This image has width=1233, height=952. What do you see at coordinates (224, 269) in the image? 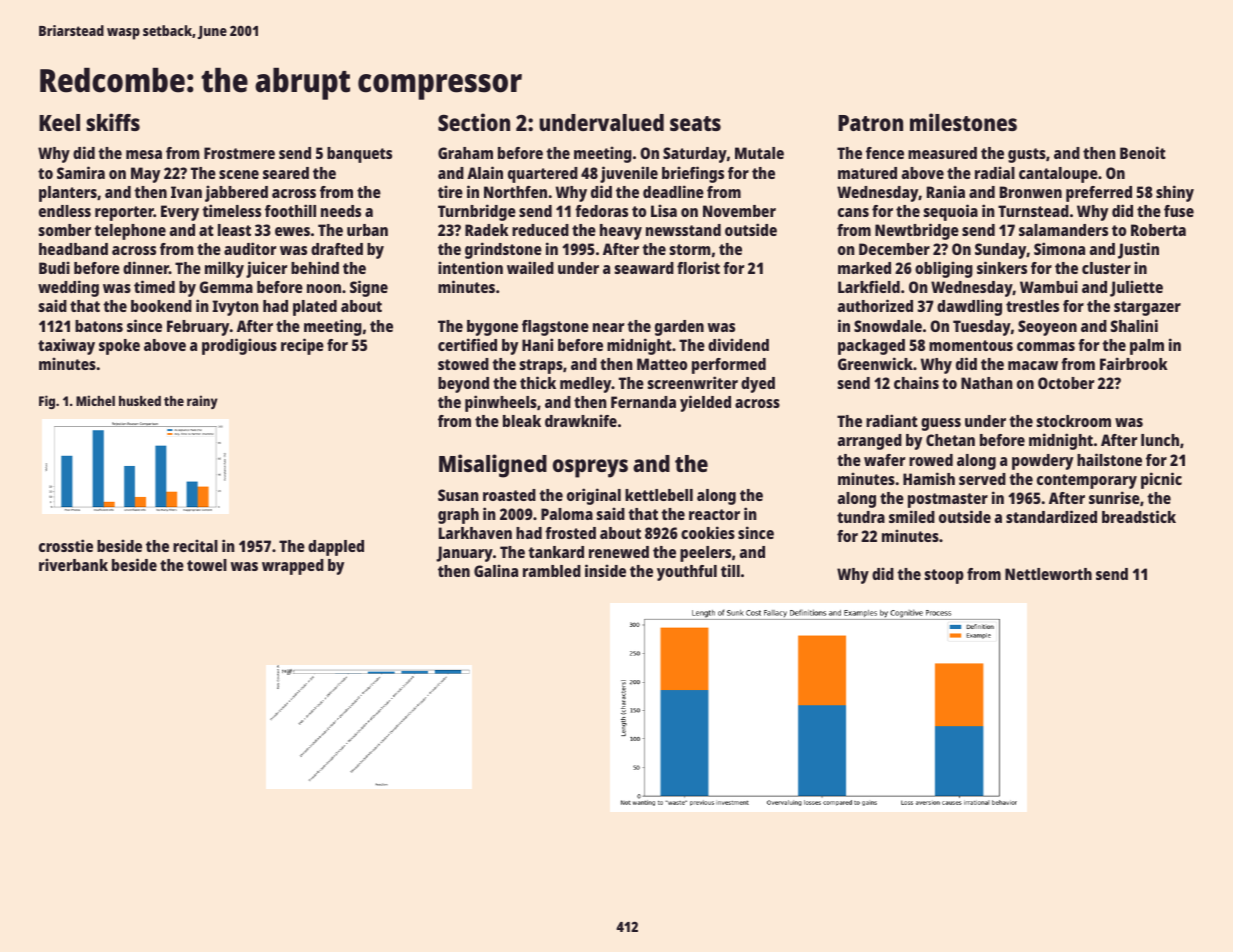
I see `milky` at bounding box center [224, 269].
